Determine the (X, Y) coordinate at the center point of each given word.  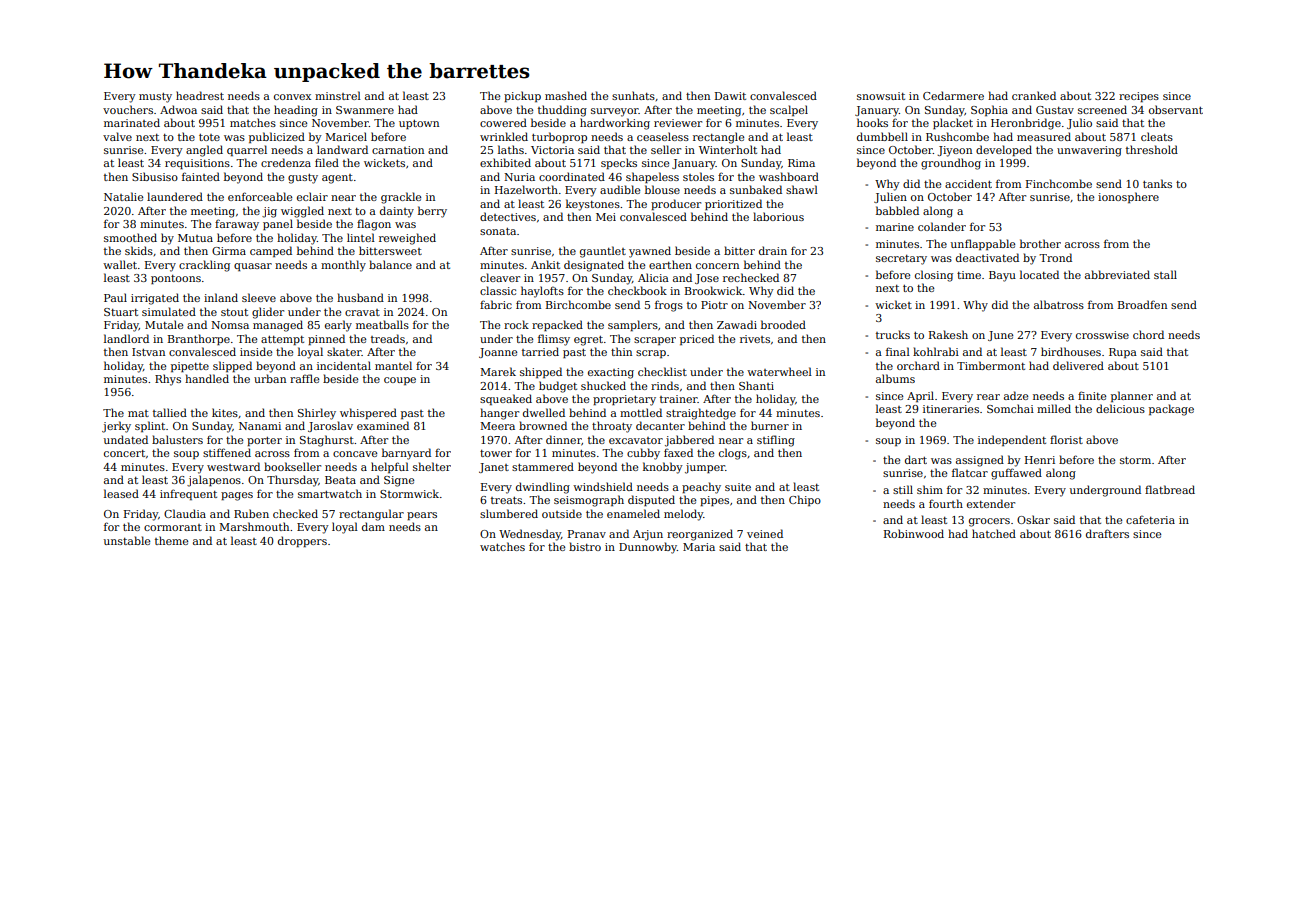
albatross (1059, 304)
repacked (557, 325)
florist (1066, 439)
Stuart (121, 312)
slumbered (509, 513)
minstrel (338, 95)
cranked (1034, 95)
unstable (127, 540)
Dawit (730, 96)
